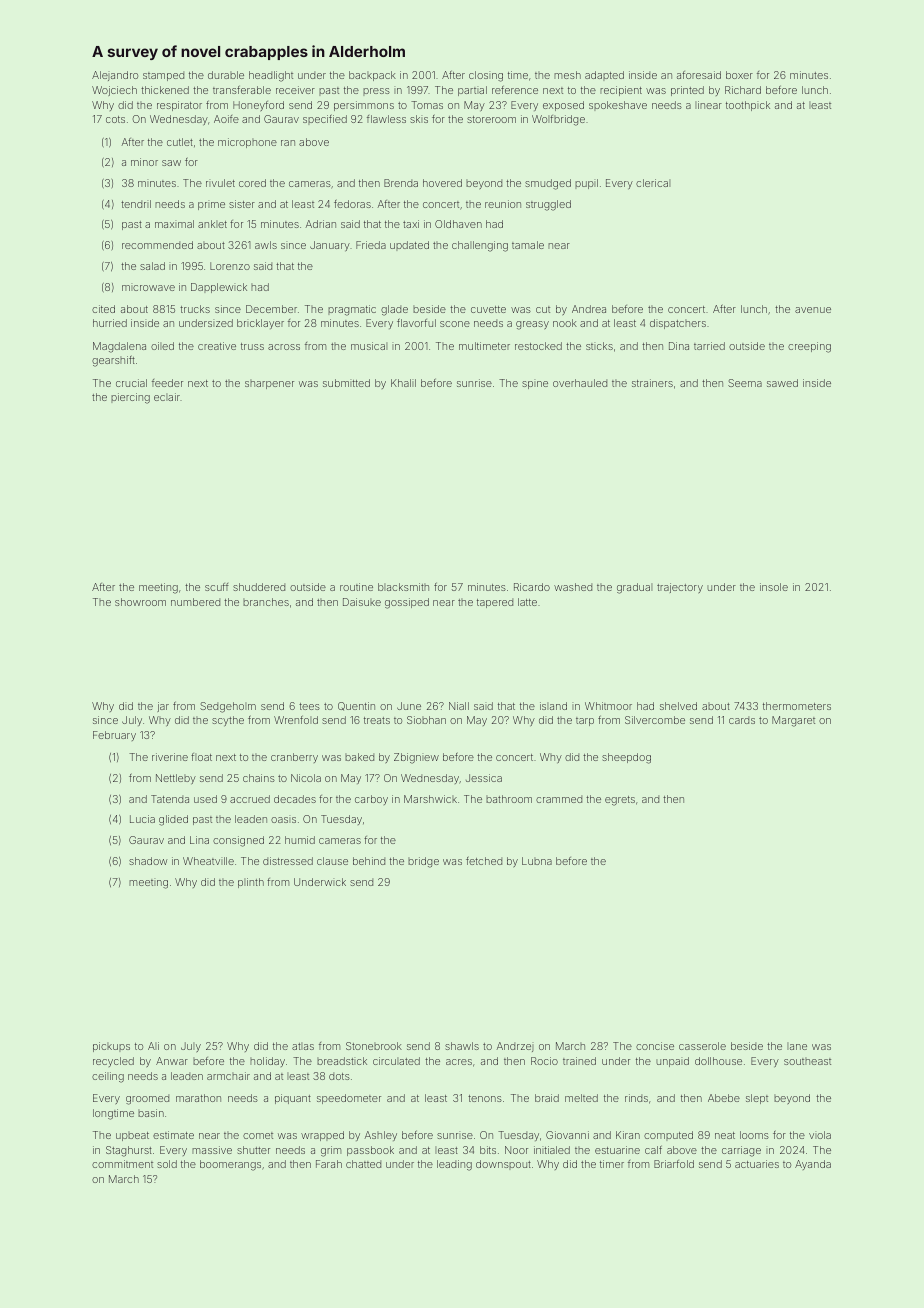  Describe the element at coordinates (163, 76) in the page. I see `stamped` at that location.
